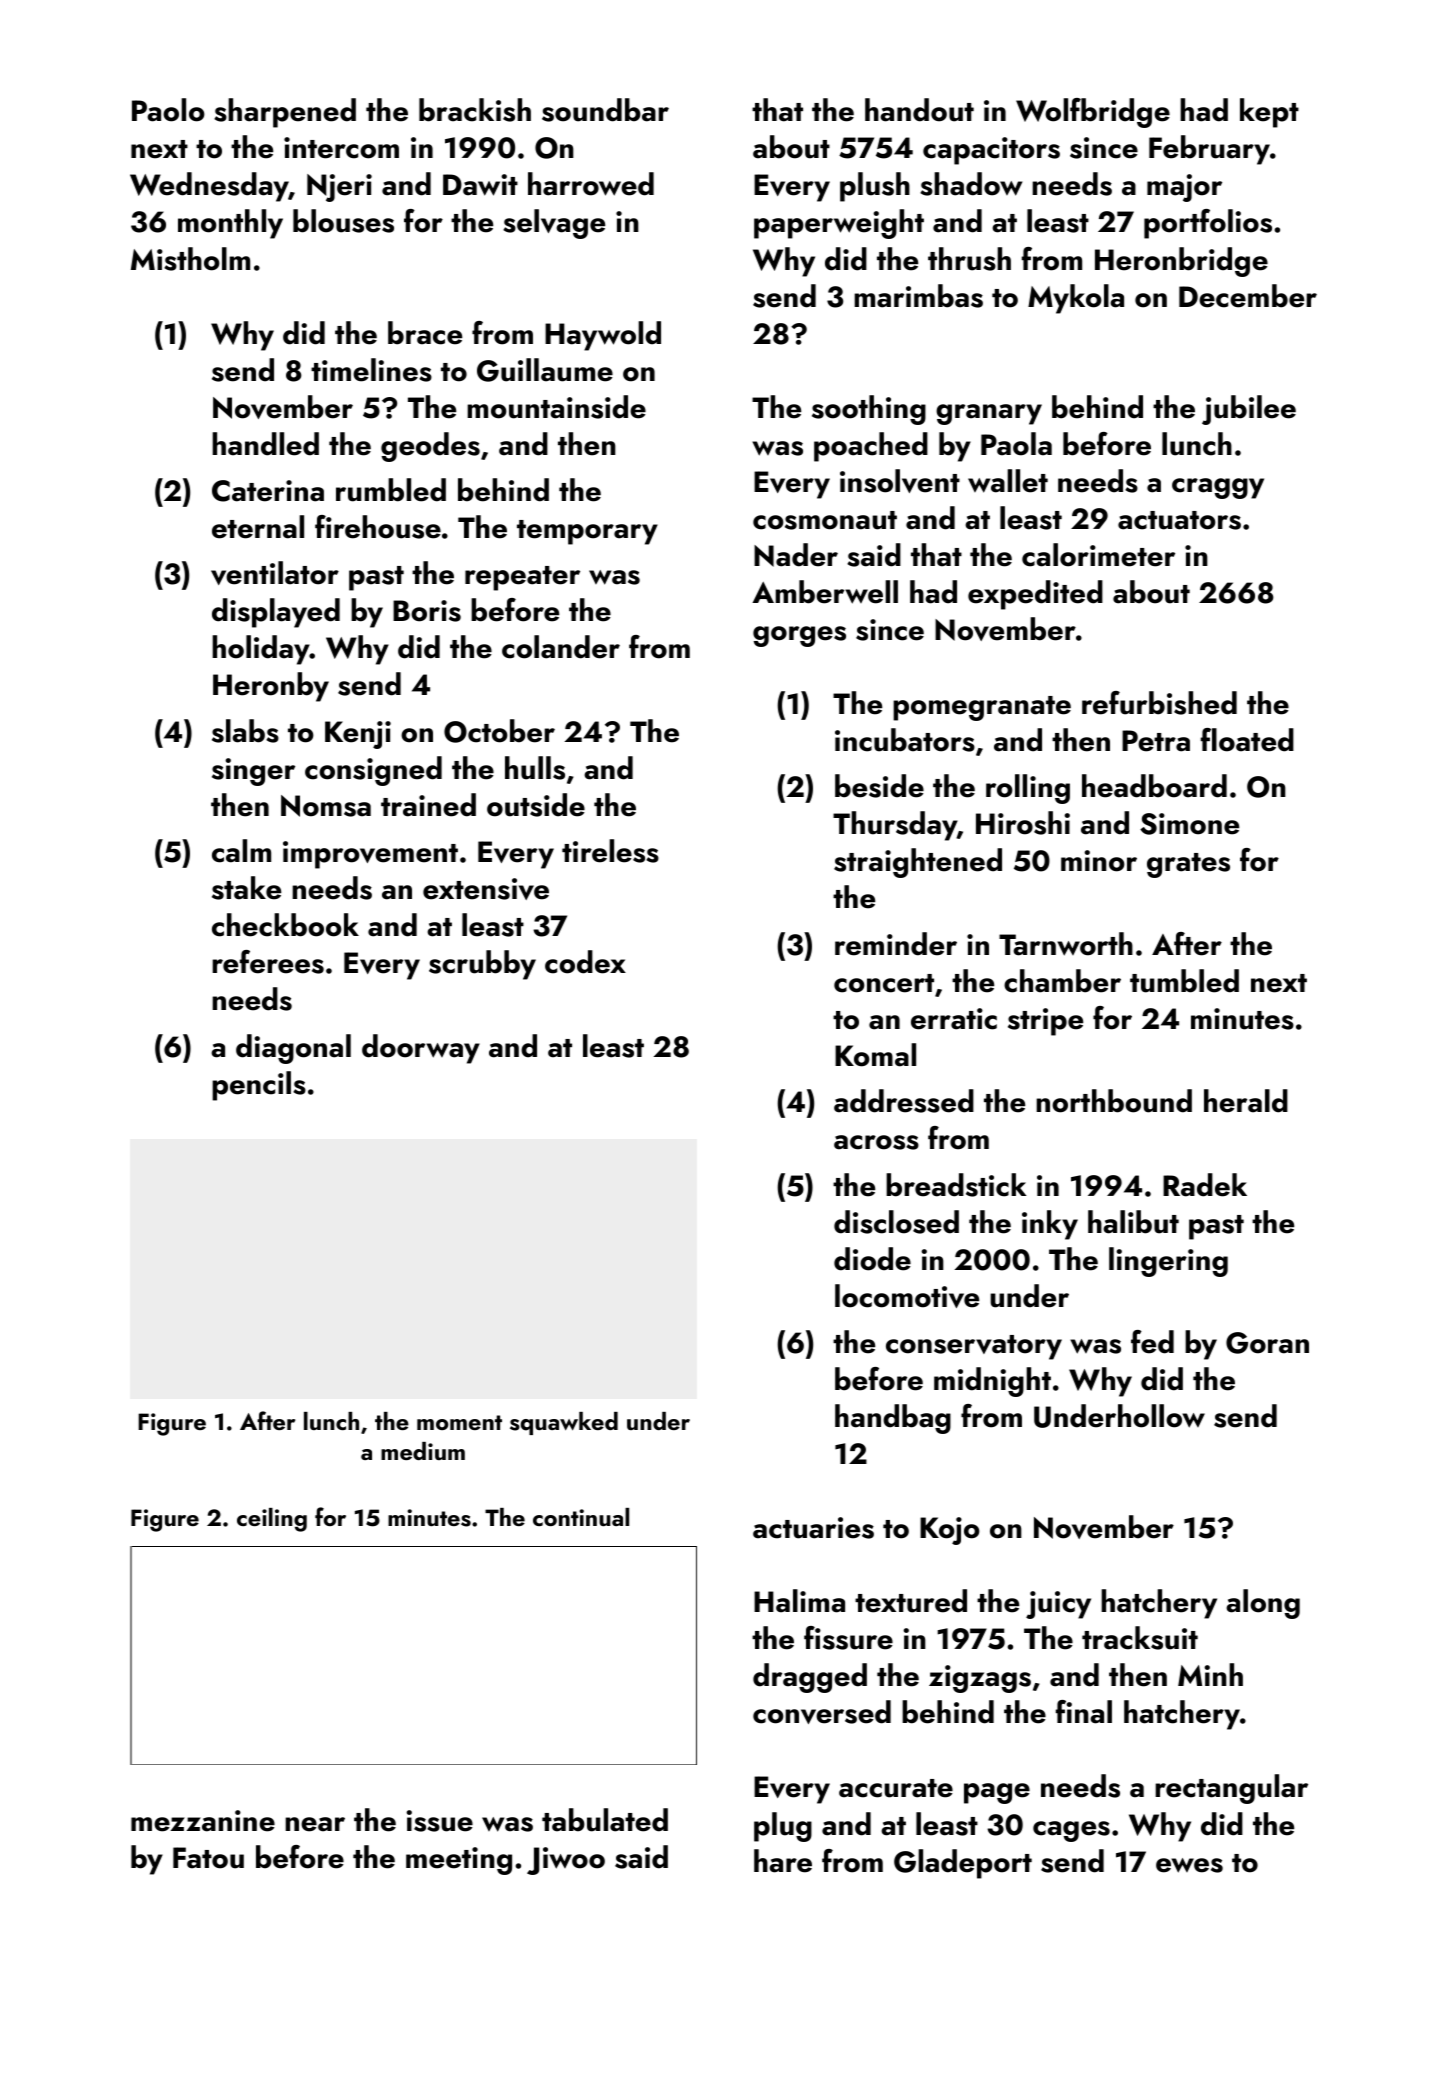 The width and height of the screenshot is (1450, 2100). Describe the element at coordinates (421, 1049) in the screenshot. I see `doorway` at that location.
